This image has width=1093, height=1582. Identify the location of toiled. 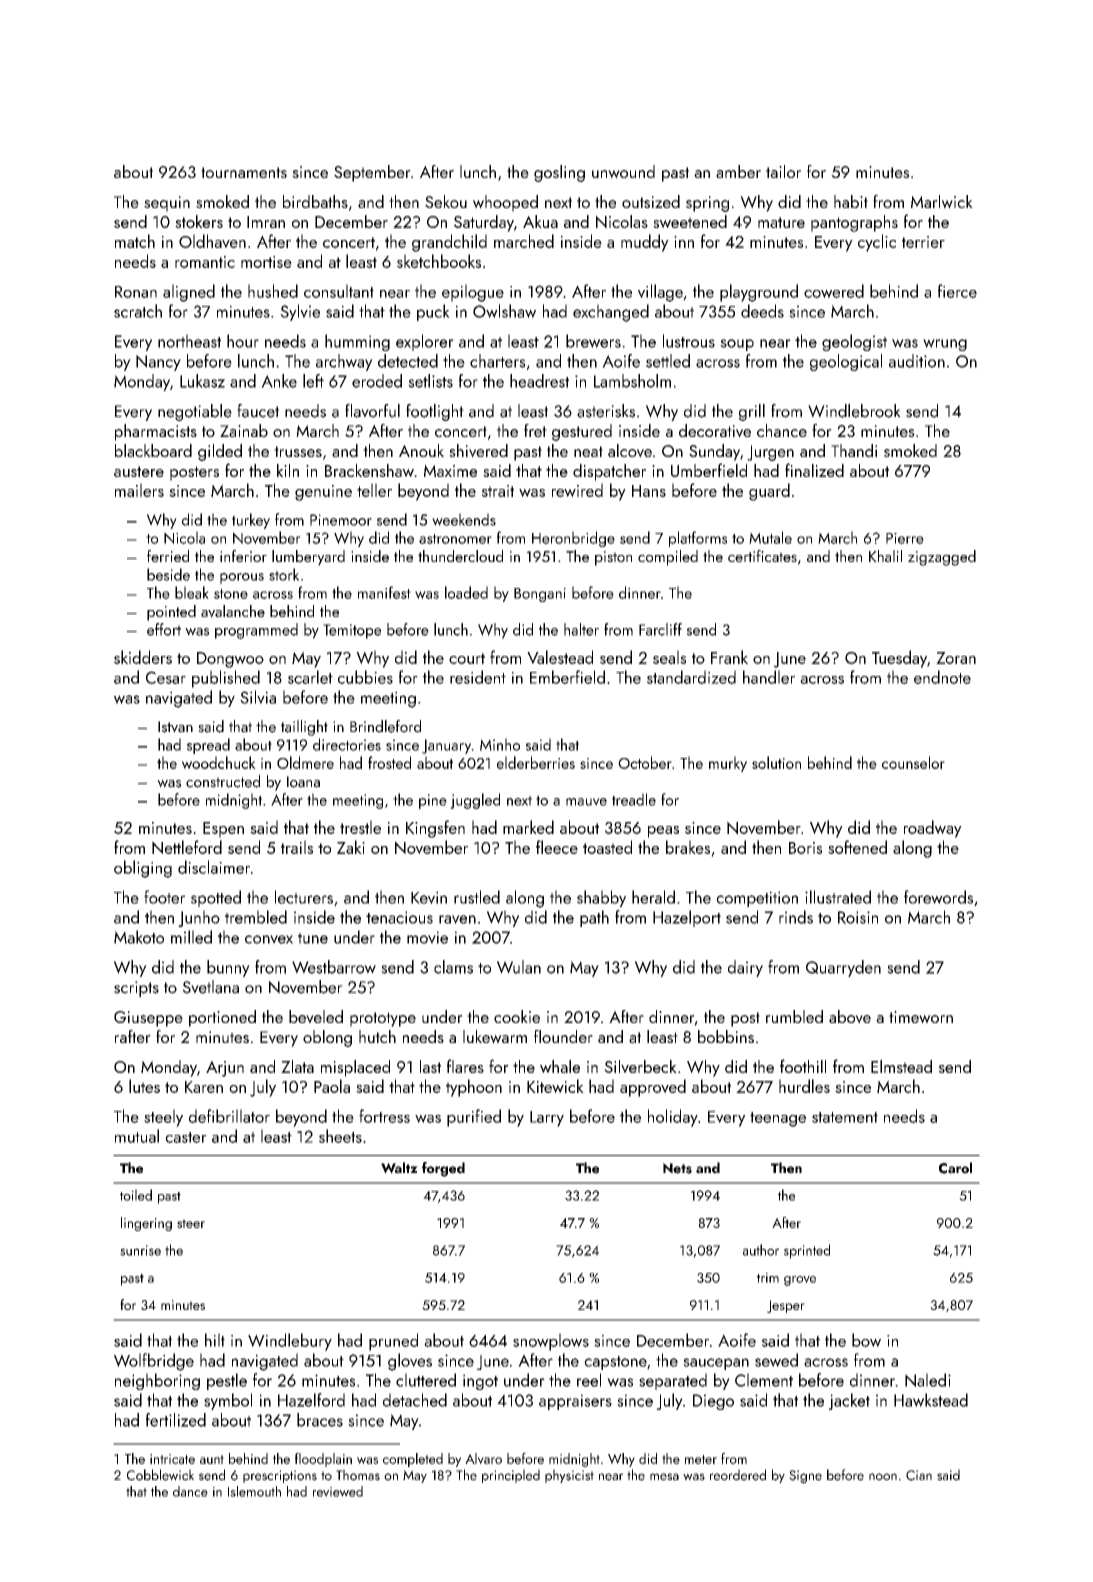
(136, 1195).
